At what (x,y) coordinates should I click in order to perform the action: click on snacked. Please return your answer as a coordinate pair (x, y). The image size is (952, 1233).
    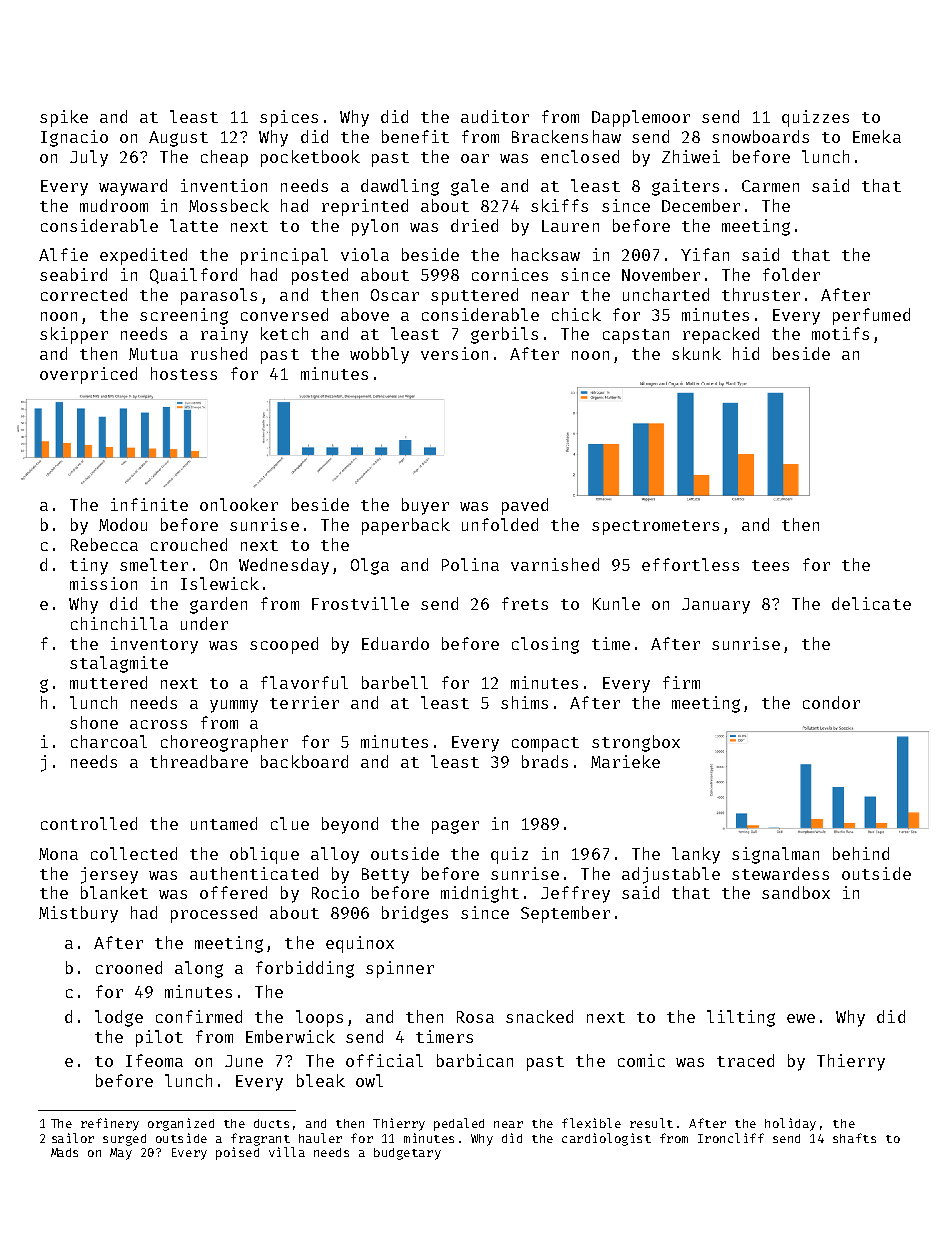
    Looking at the image, I should click on (539, 1016).
